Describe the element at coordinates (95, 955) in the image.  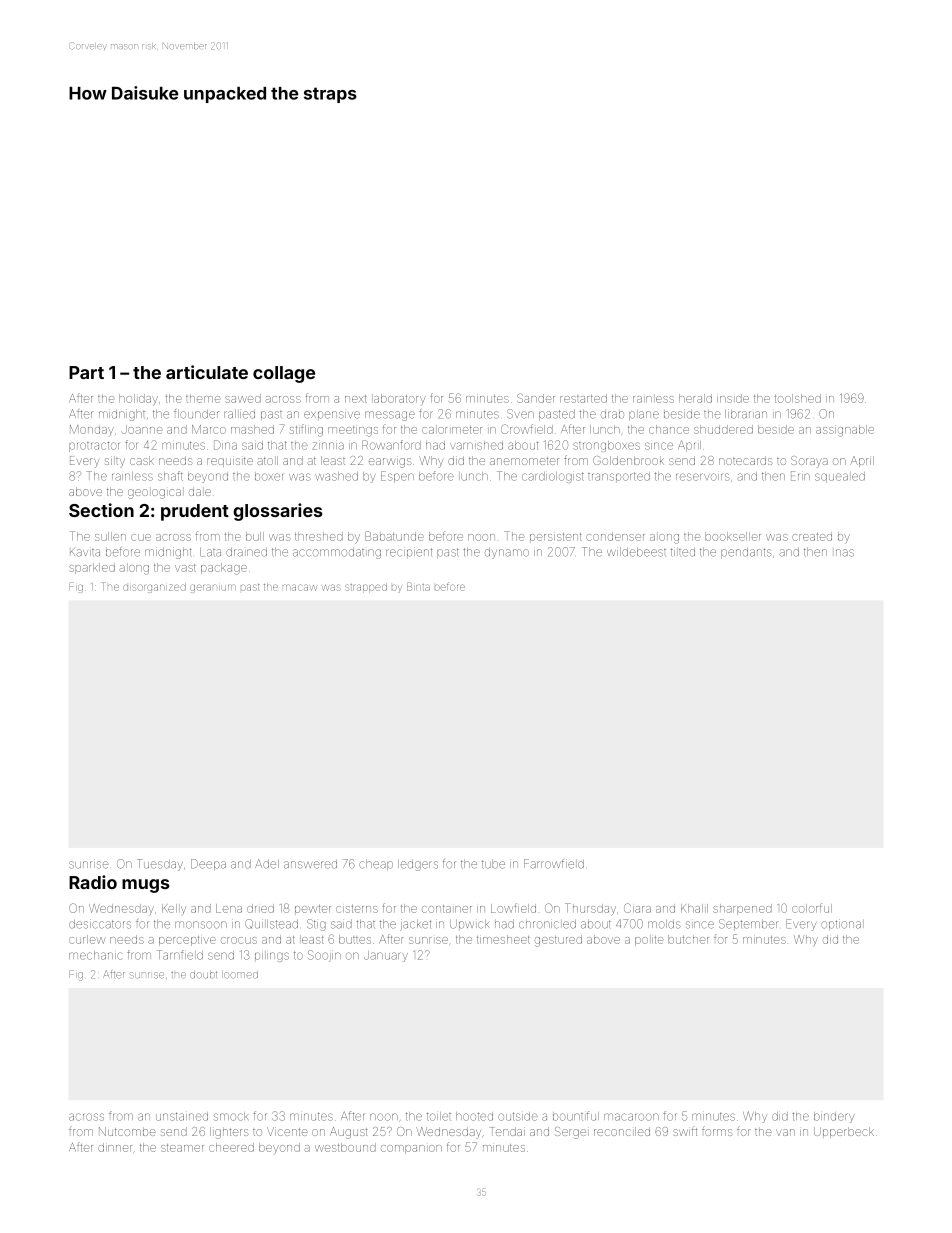
I see `mechanic` at that location.
